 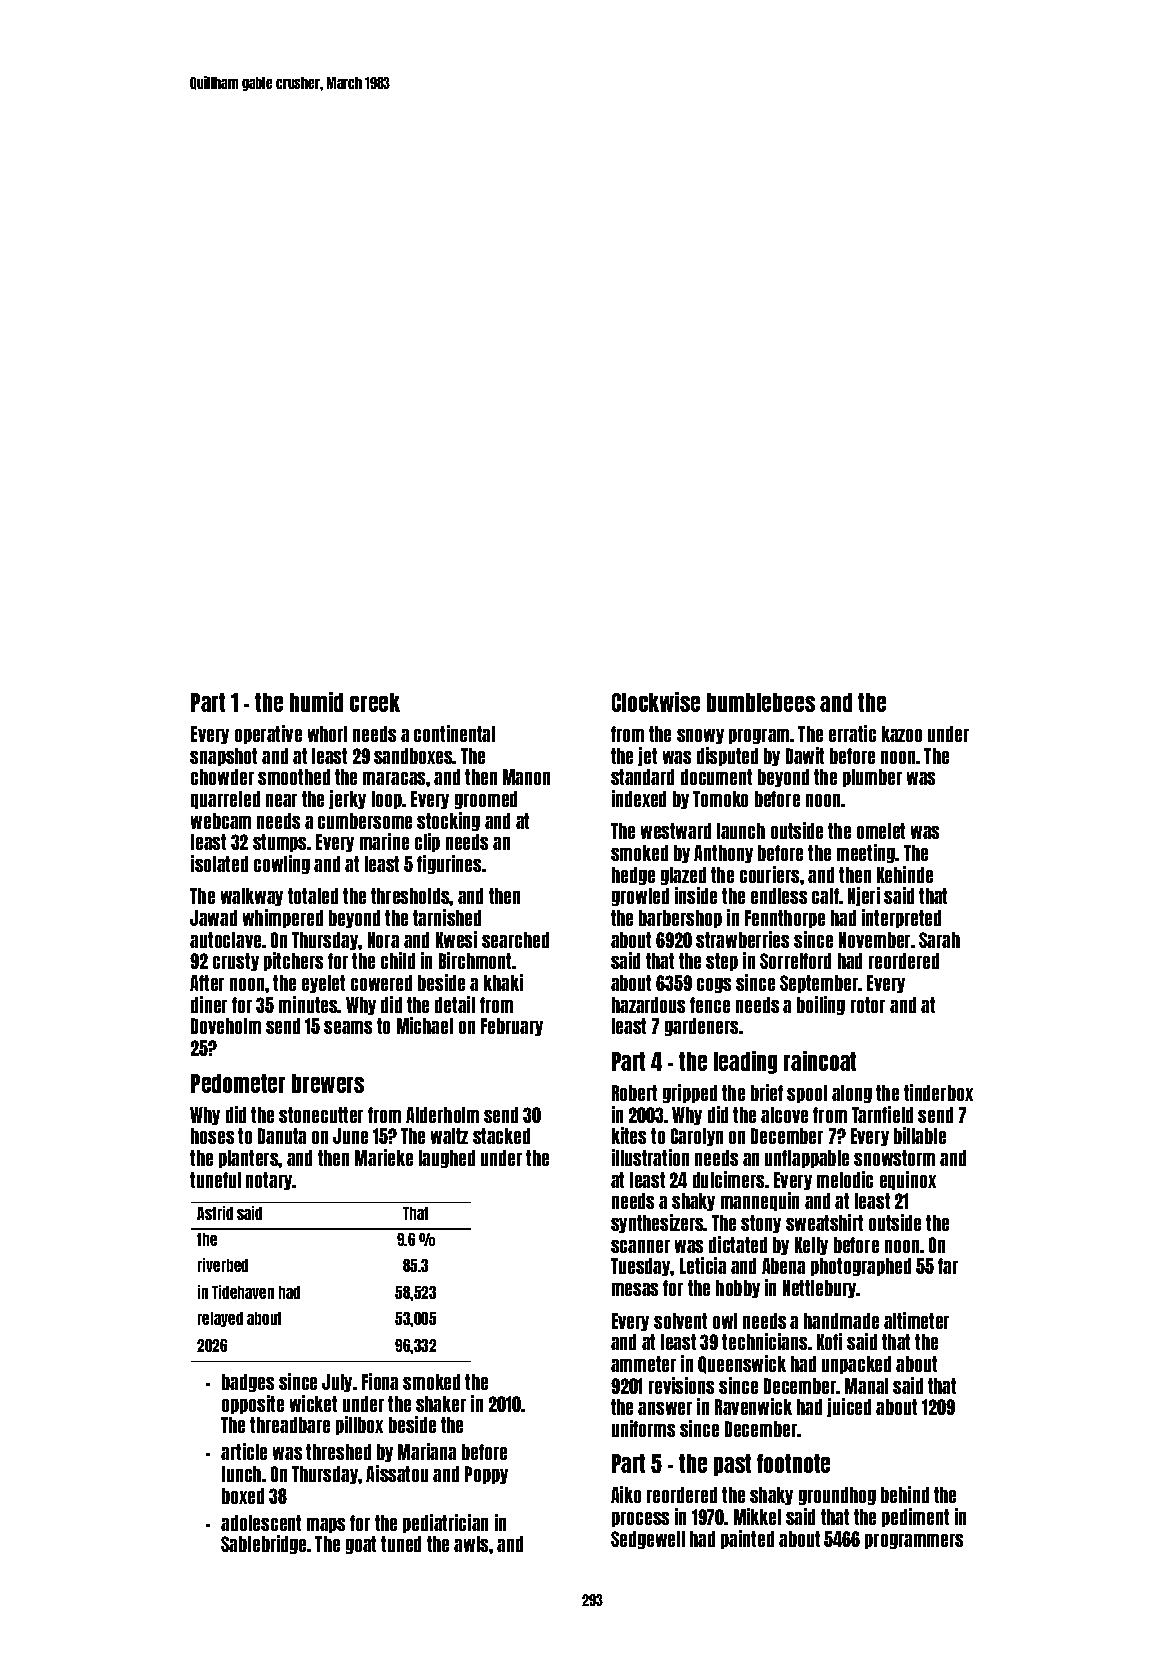 What do you see at coordinates (486, 800) in the document?
I see `groomed` at bounding box center [486, 800].
